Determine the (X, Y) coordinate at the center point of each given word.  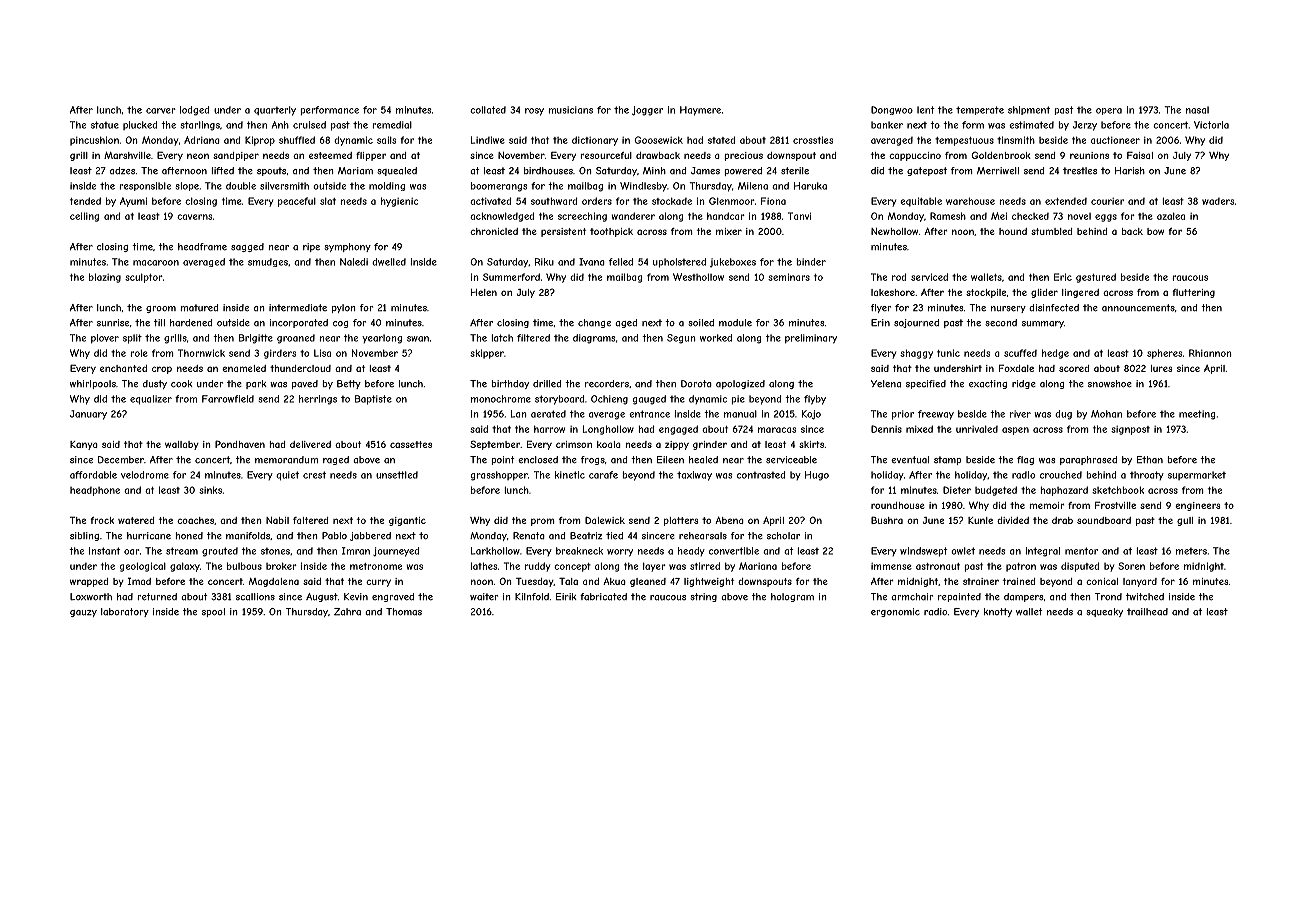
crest (314, 475)
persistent (563, 232)
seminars (789, 277)
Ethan (1150, 460)
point (503, 460)
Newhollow (894, 231)
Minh (654, 170)
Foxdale (1016, 368)
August (322, 597)
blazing (105, 278)
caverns (194, 217)
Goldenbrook (1001, 155)
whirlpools (93, 384)
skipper (487, 354)
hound (1013, 231)
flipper (371, 156)
